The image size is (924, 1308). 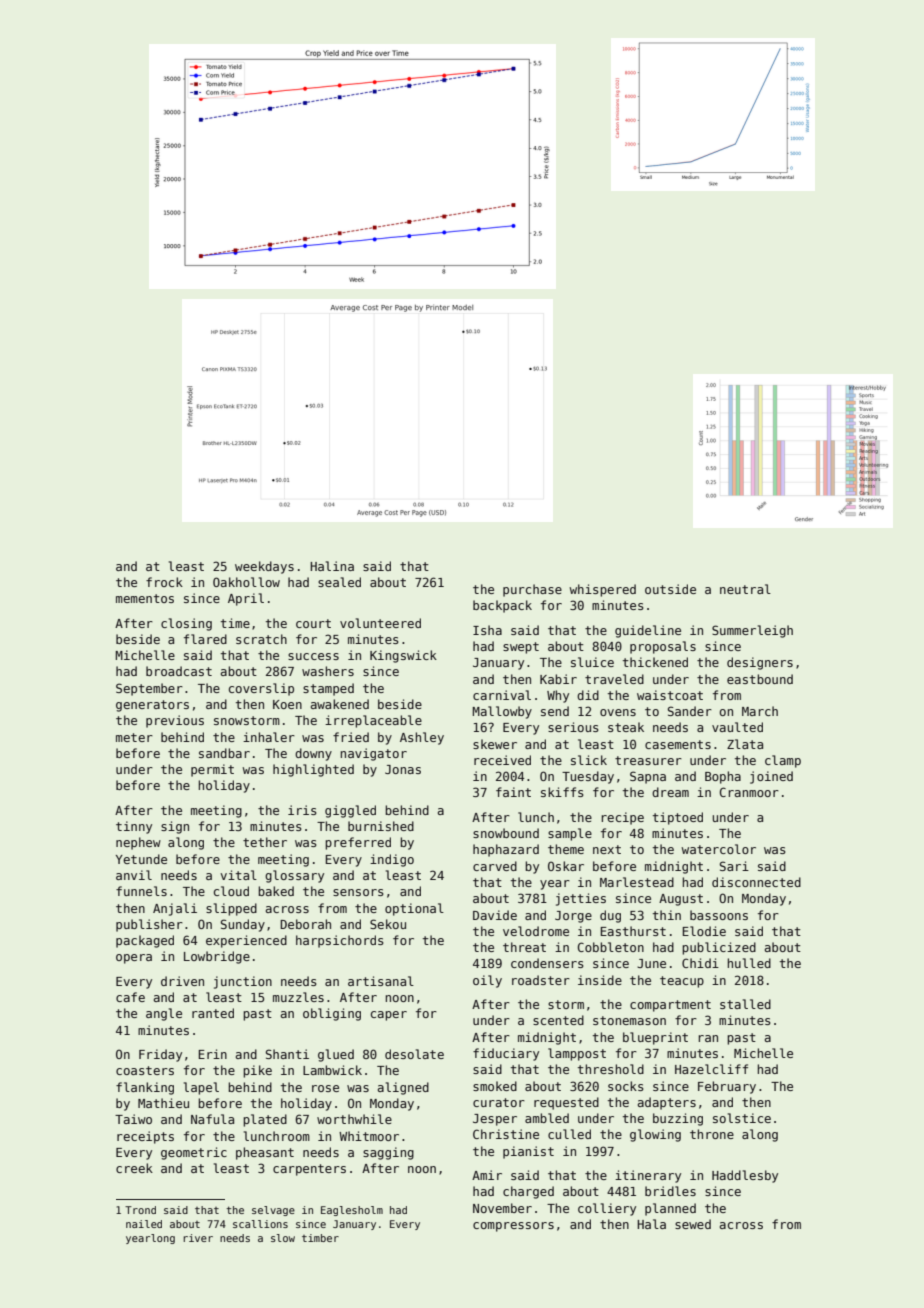 I want to click on harpsichords, so click(x=340, y=941).
